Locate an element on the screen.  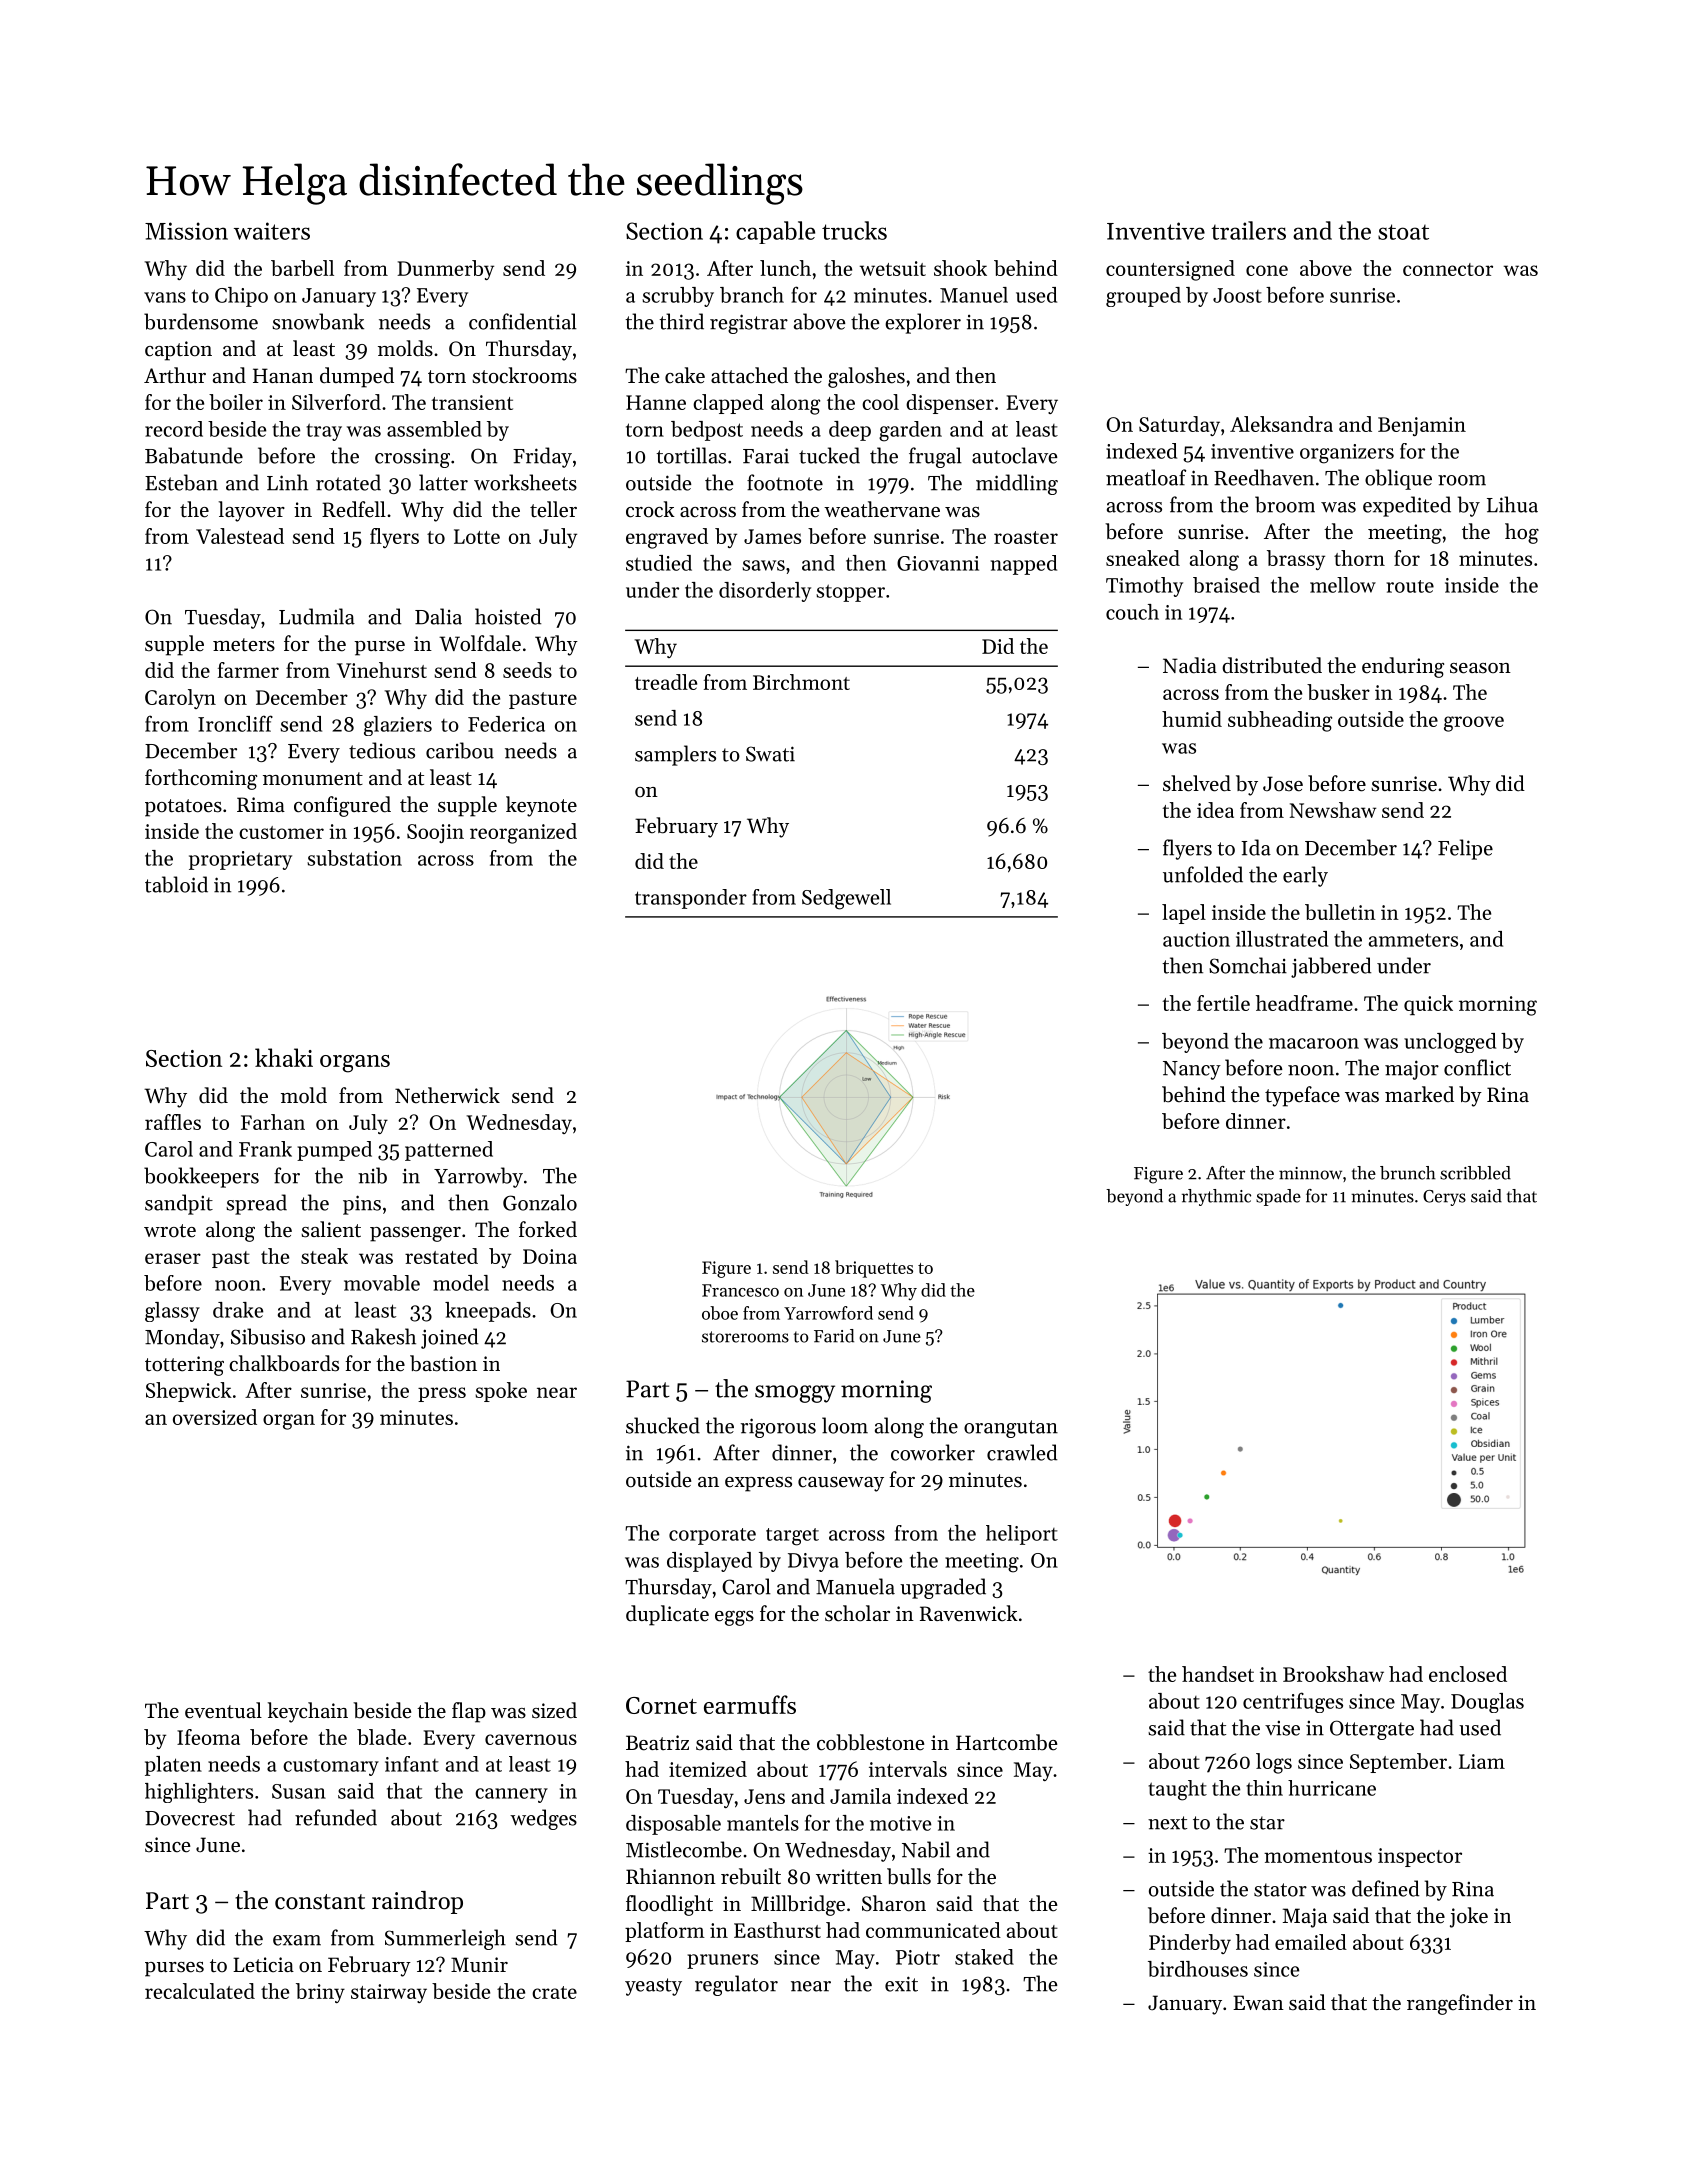
Shepwick is located at coordinates (189, 1392).
